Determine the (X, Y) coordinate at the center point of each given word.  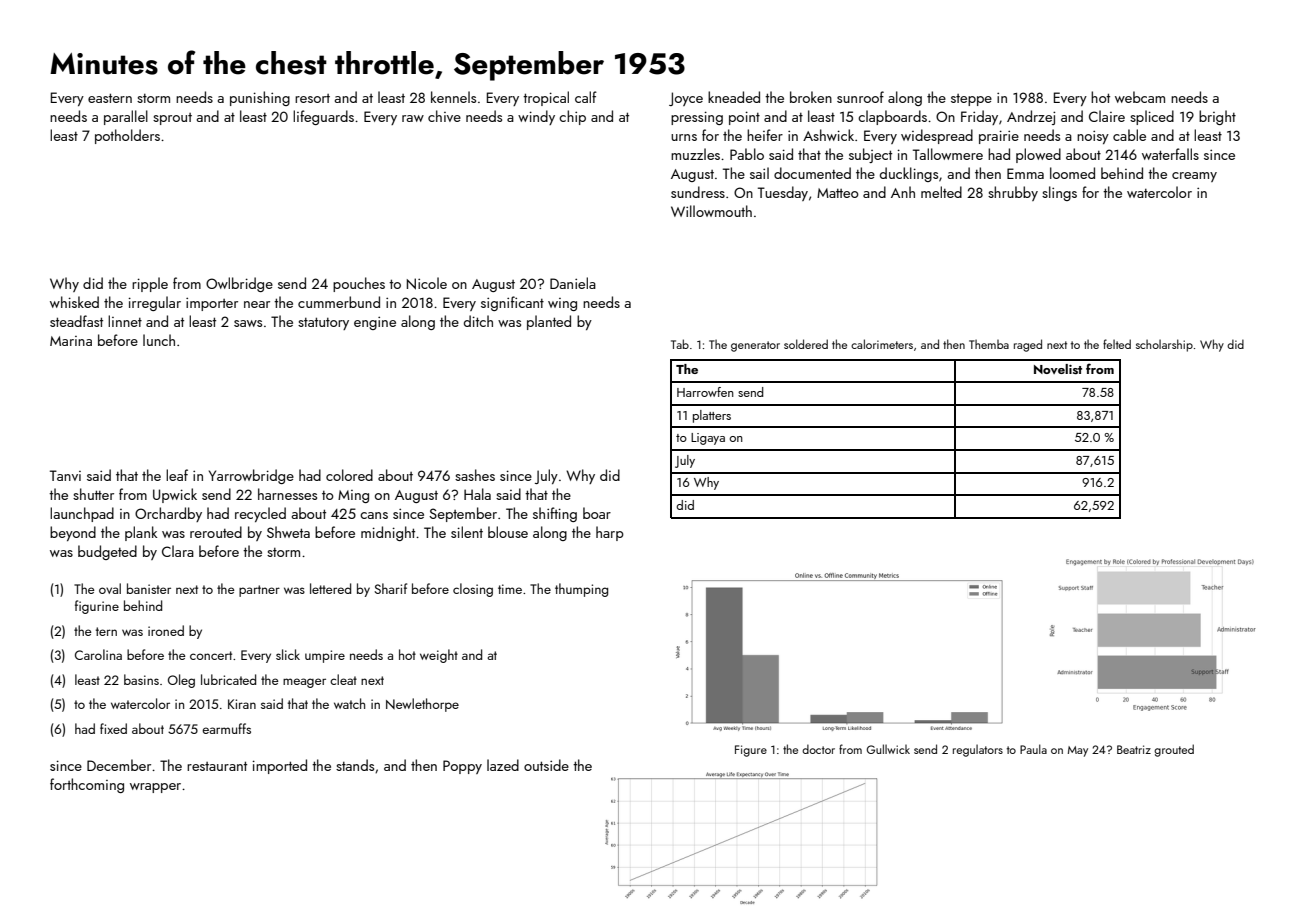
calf (586, 97)
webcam (1140, 97)
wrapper (155, 788)
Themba (989, 344)
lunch (159, 340)
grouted (1174, 750)
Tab (680, 344)
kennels (453, 97)
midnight (388, 533)
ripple (150, 284)
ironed (166, 630)
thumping (581, 590)
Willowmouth (711, 211)
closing (473, 590)
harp (610, 533)
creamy (1194, 177)
